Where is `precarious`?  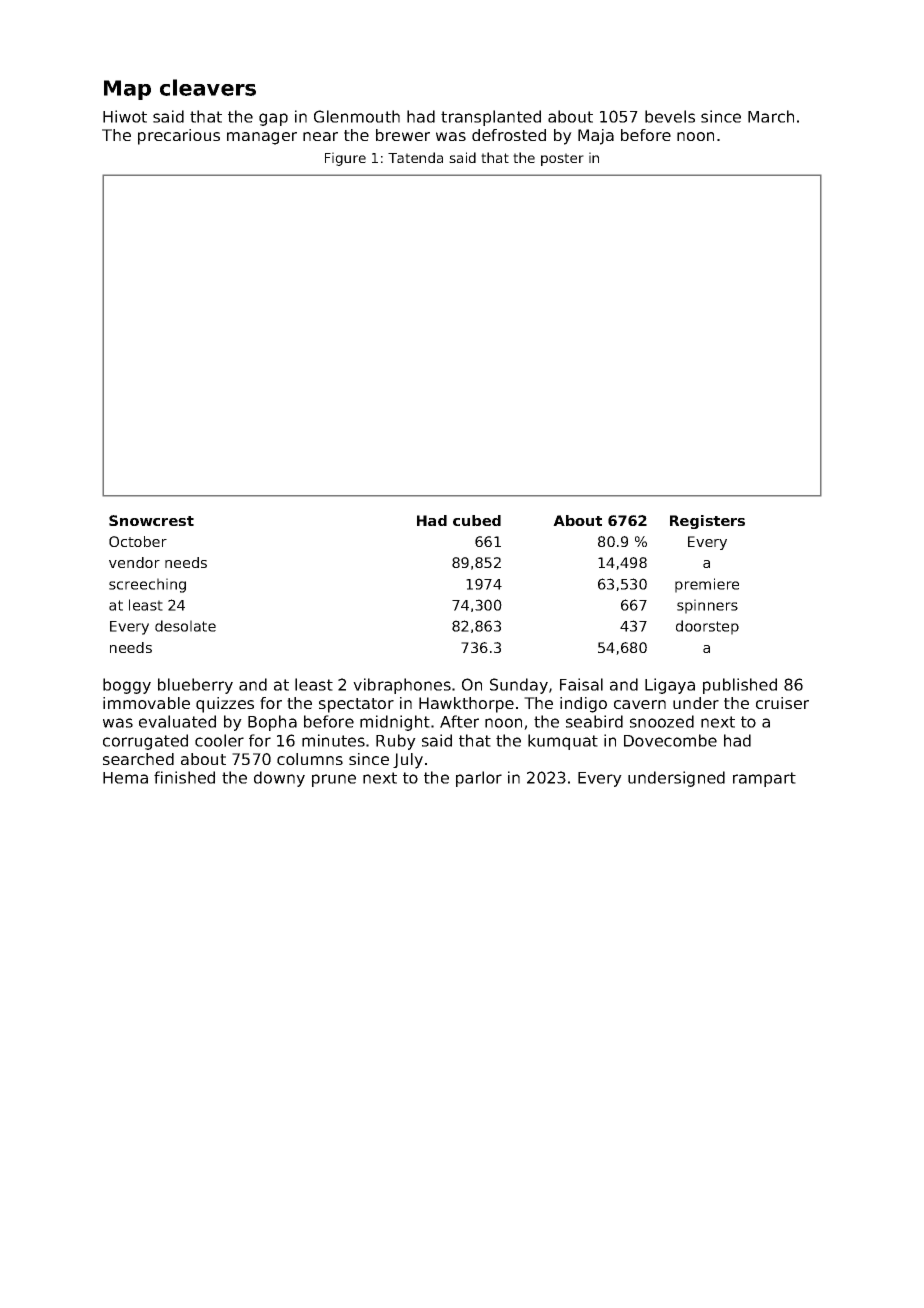 precarious is located at coordinates (179, 137).
